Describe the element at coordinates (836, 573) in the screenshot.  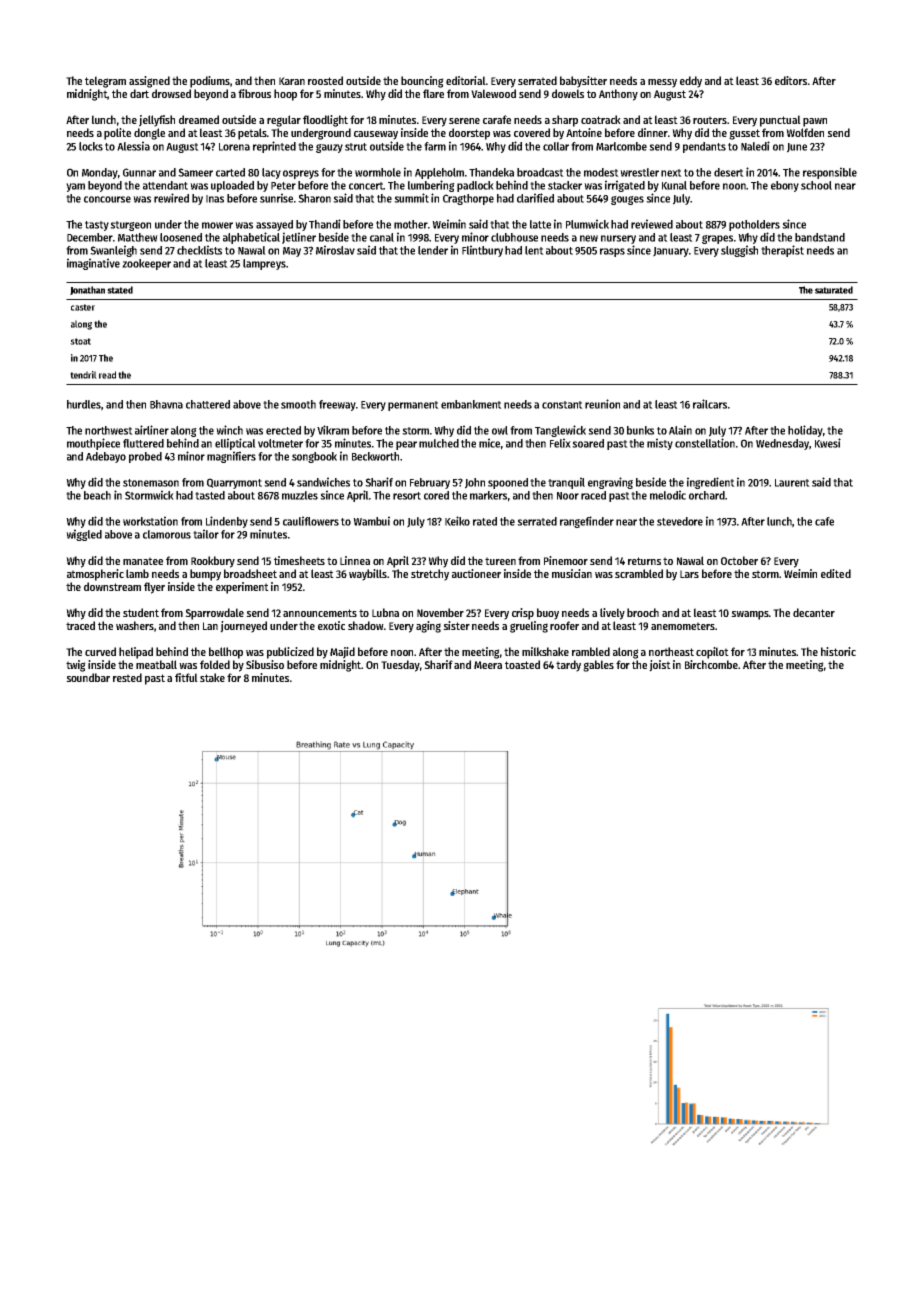
I see `edited` at that location.
